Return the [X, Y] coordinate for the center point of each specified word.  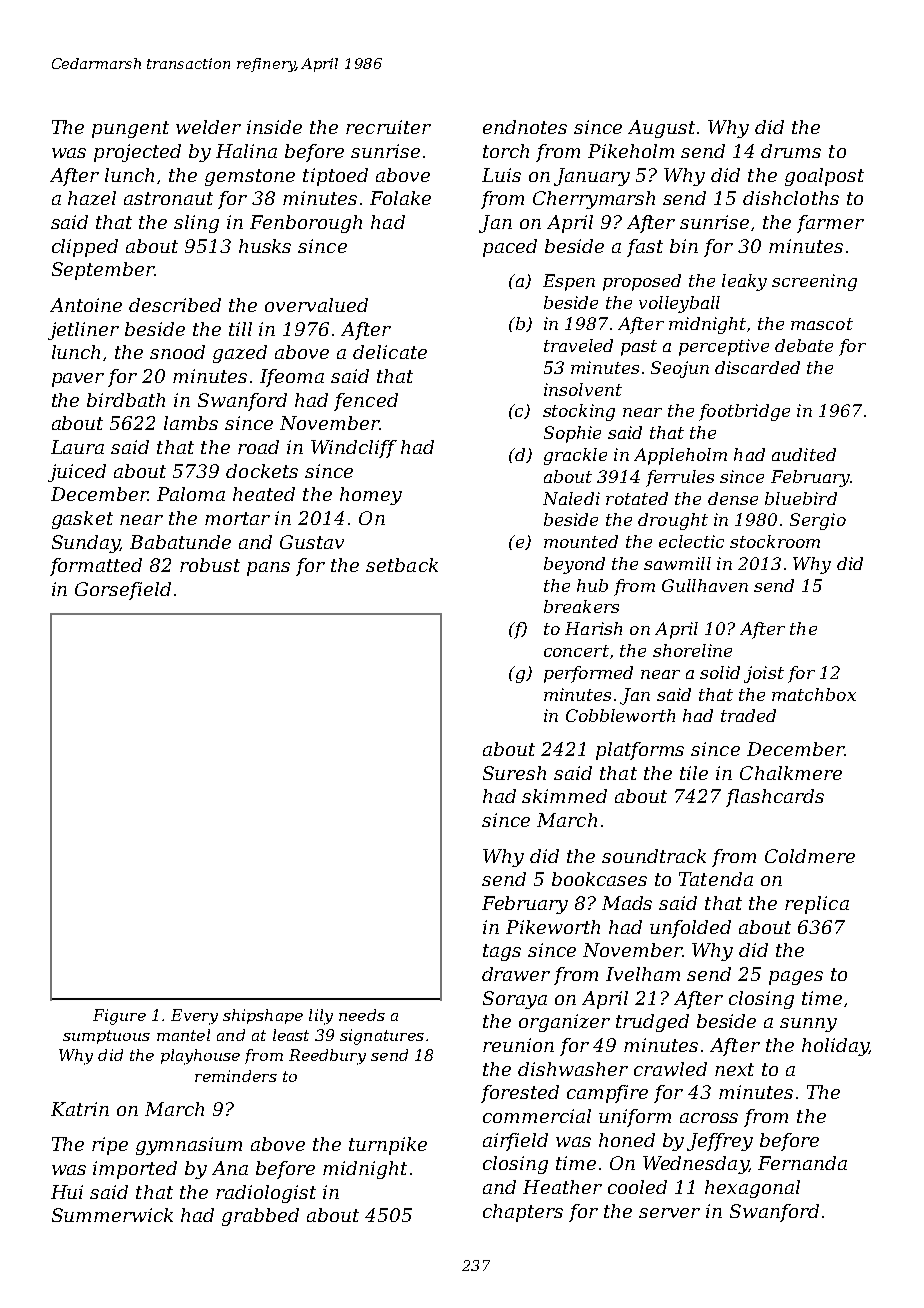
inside [274, 127]
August [661, 129]
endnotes [525, 127]
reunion [518, 1045]
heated [264, 494]
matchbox [814, 694]
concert [576, 651]
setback [402, 565]
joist [764, 674]
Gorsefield [123, 591]
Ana [230, 1168]
